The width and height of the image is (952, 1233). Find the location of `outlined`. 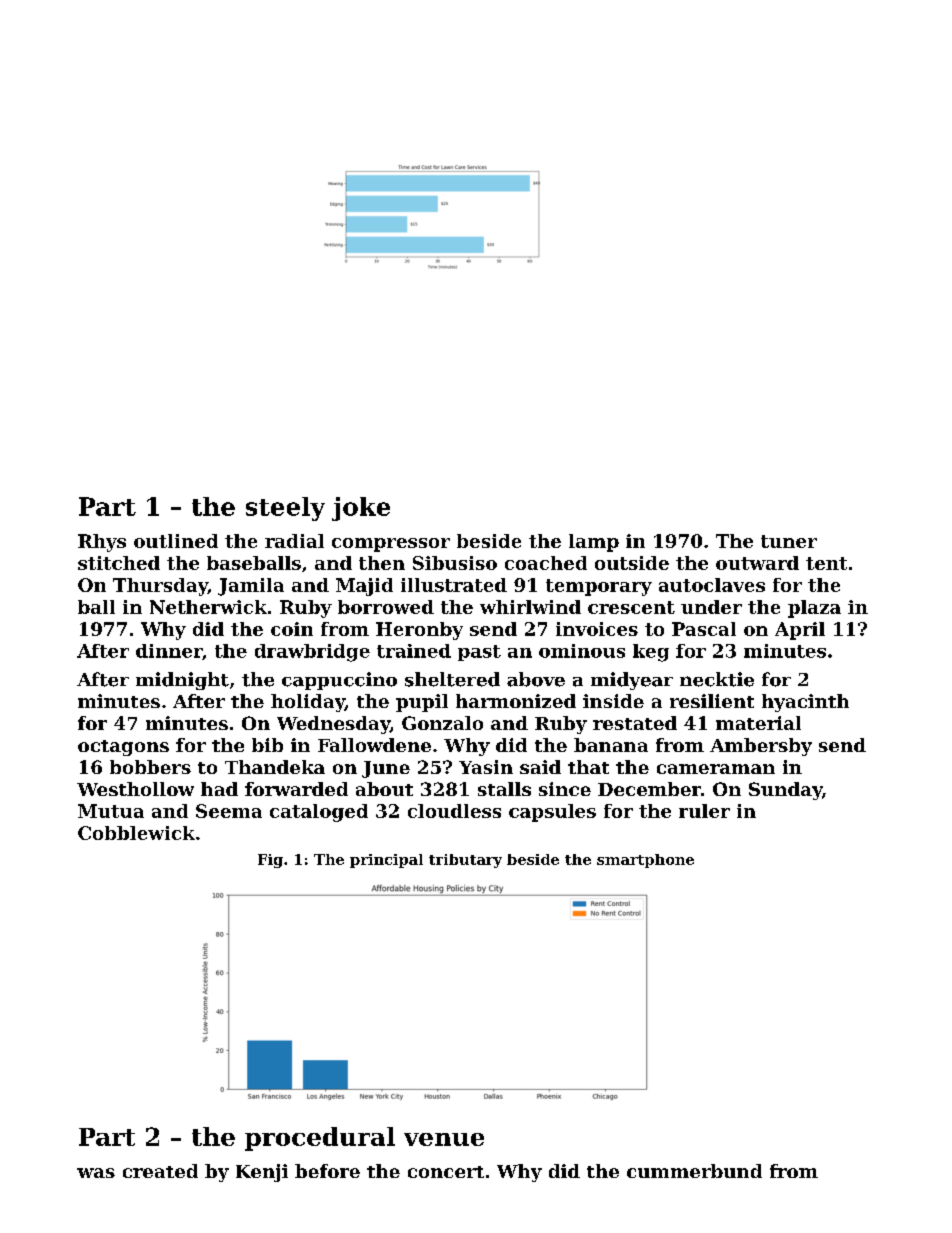

outlined is located at coordinates (176, 541).
